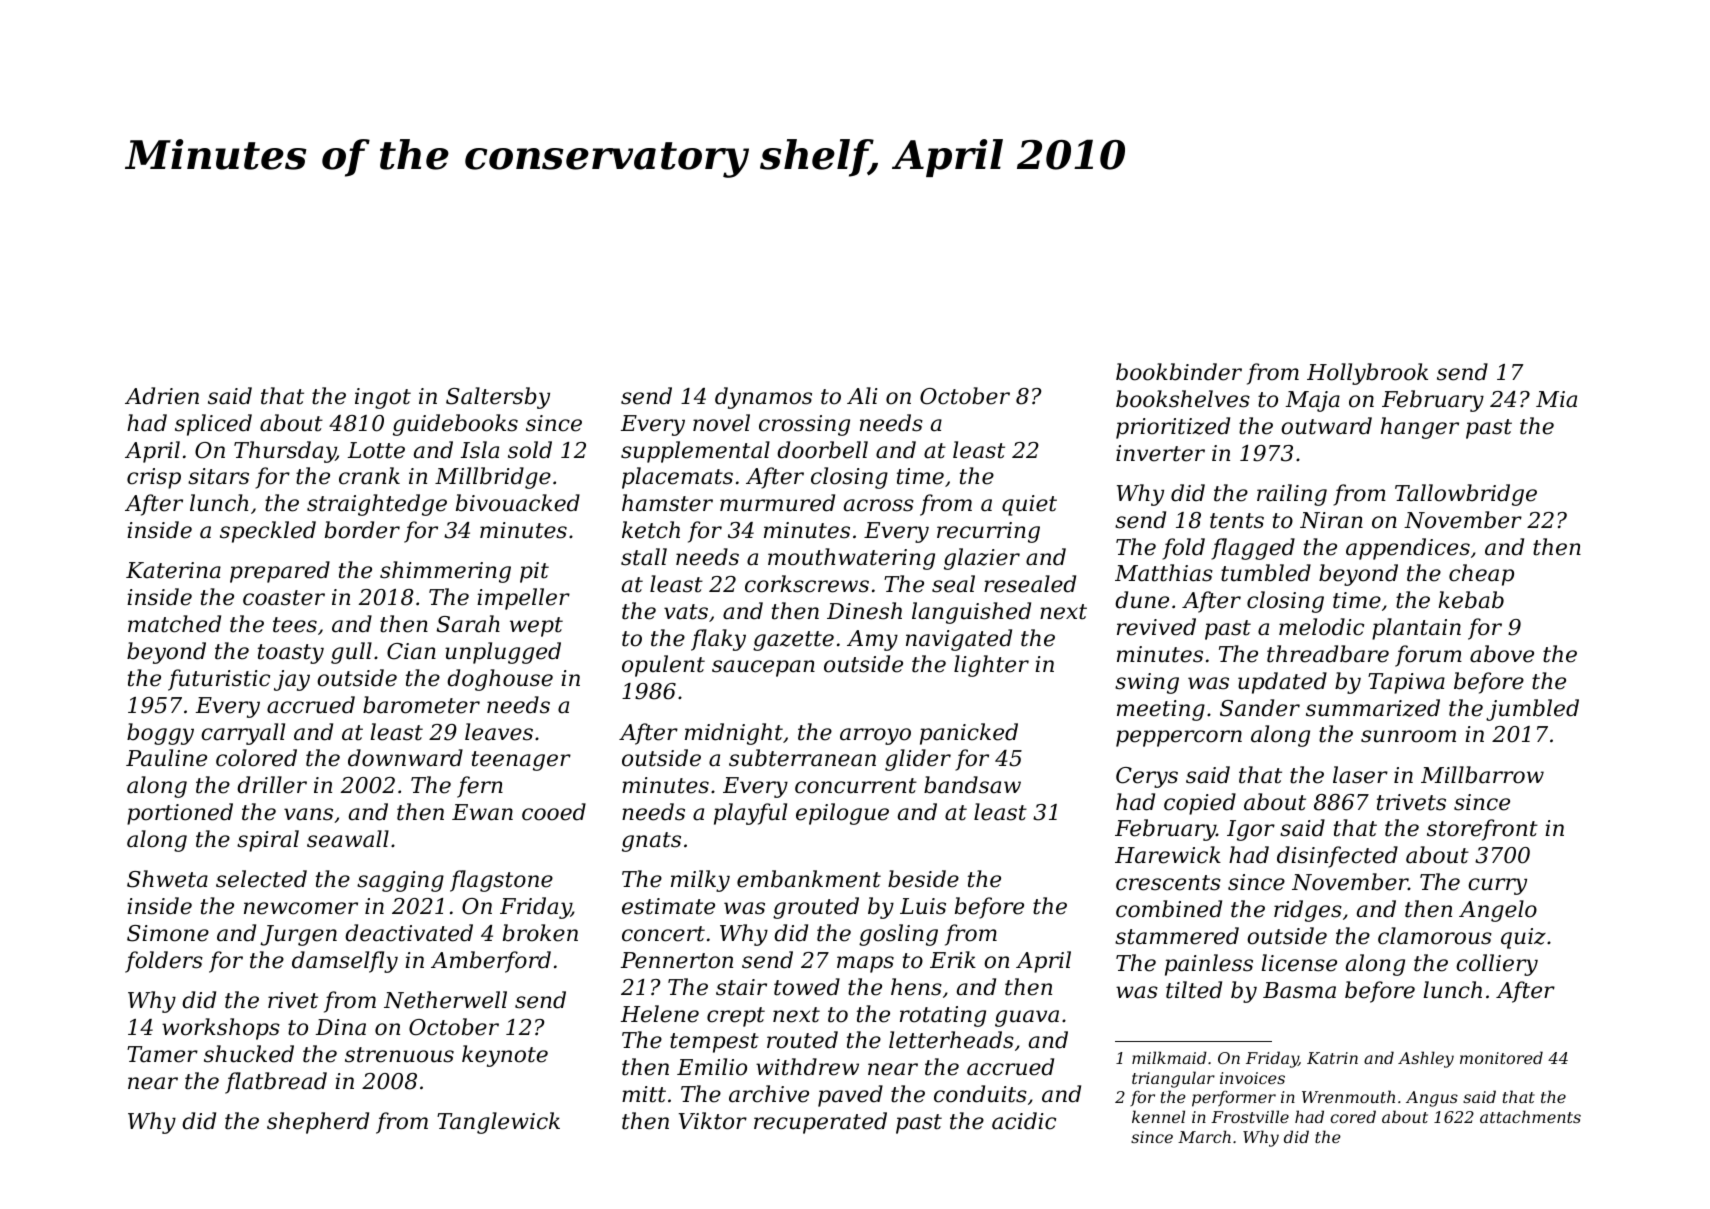  Describe the element at coordinates (295, 625) in the screenshot. I see `tees` at that location.
